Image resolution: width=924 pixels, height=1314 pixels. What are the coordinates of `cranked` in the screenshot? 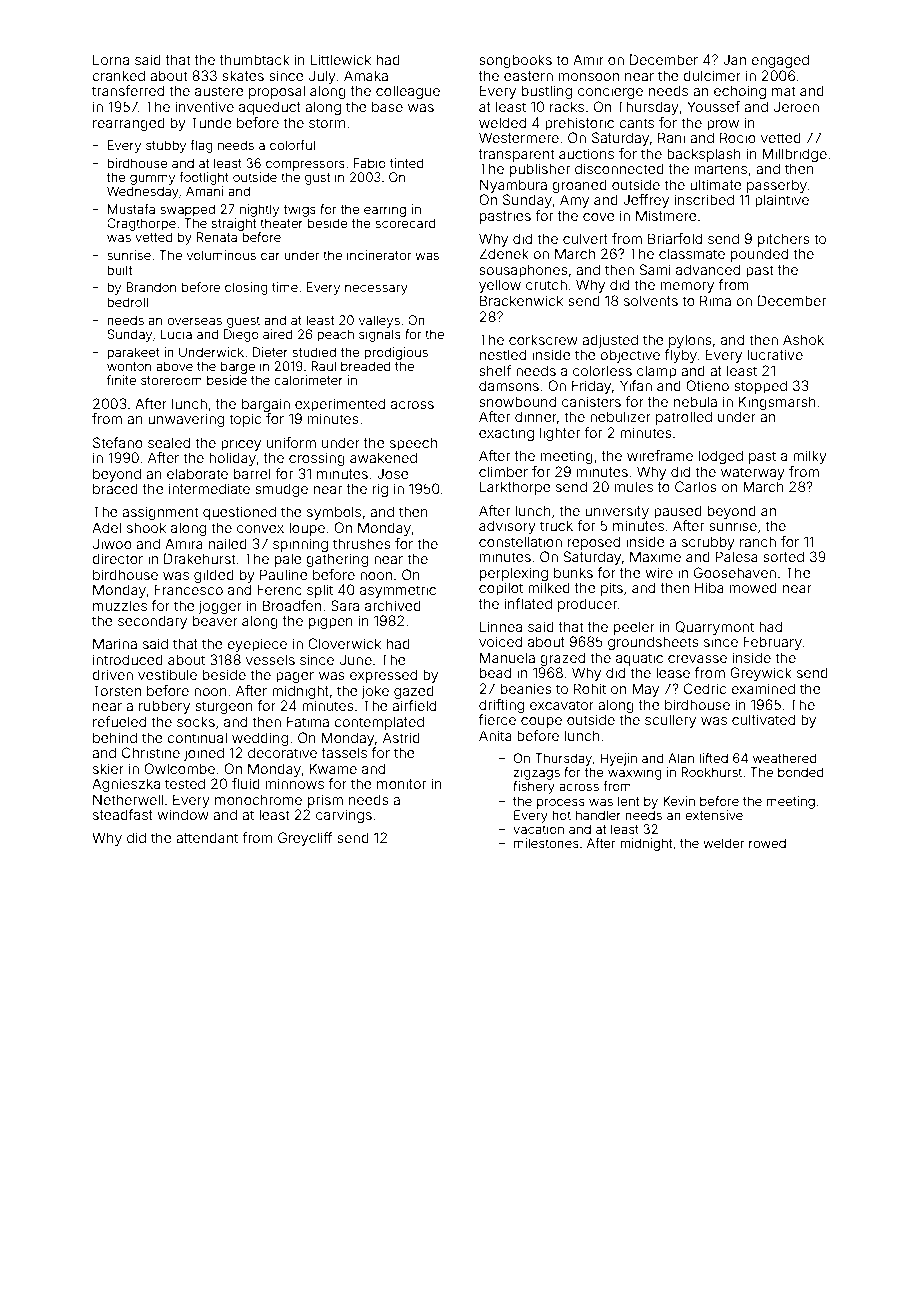 It's located at (118, 75).
